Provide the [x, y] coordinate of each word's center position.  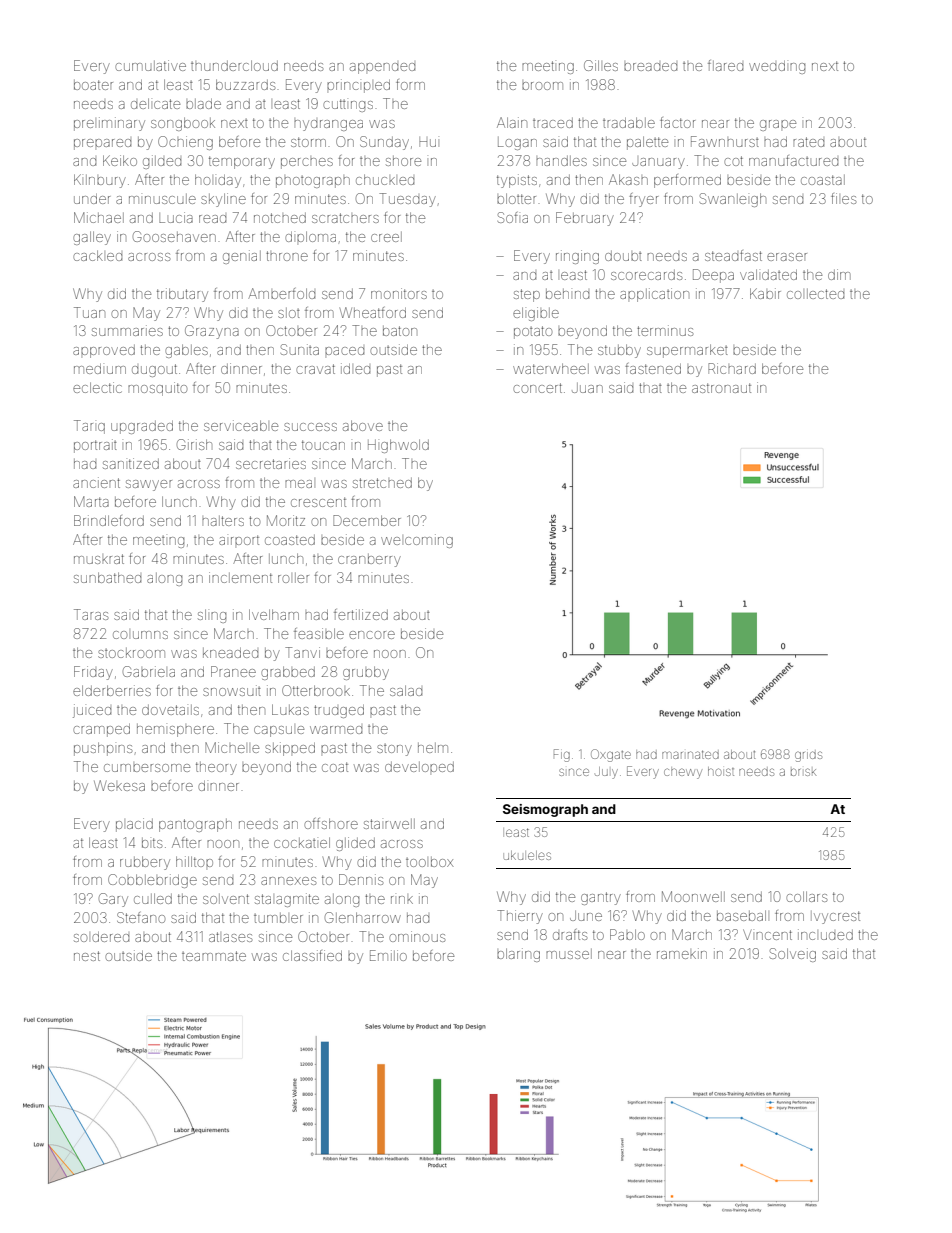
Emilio [388, 955]
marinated [690, 754]
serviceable [241, 425]
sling [212, 616]
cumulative [150, 65]
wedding [777, 67]
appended [382, 68]
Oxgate [611, 755]
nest [87, 956]
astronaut [721, 388]
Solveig [793, 955]
